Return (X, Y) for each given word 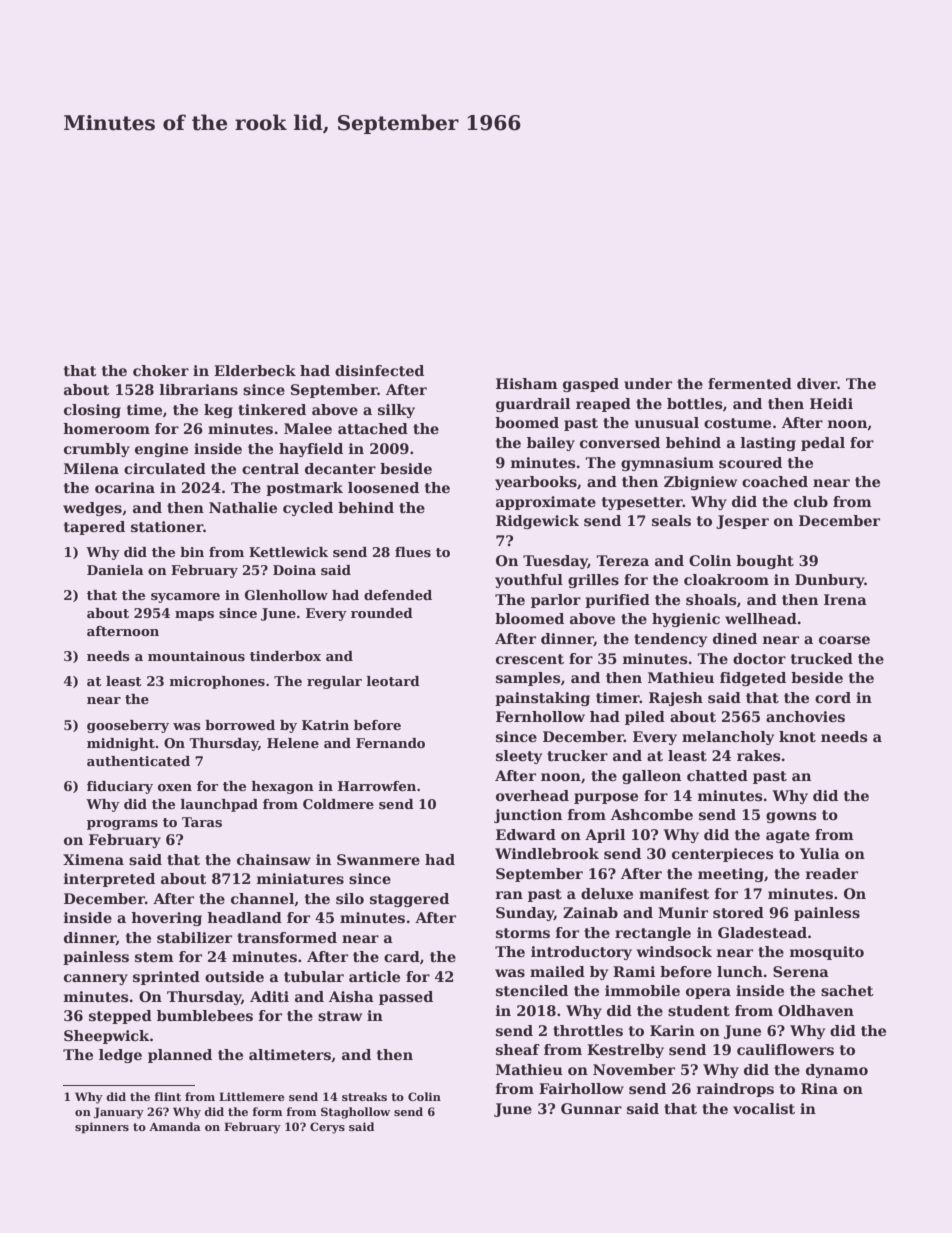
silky (396, 411)
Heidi (831, 403)
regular (334, 682)
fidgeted (753, 679)
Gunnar (591, 1108)
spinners (102, 1128)
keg (218, 411)
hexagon (282, 787)
